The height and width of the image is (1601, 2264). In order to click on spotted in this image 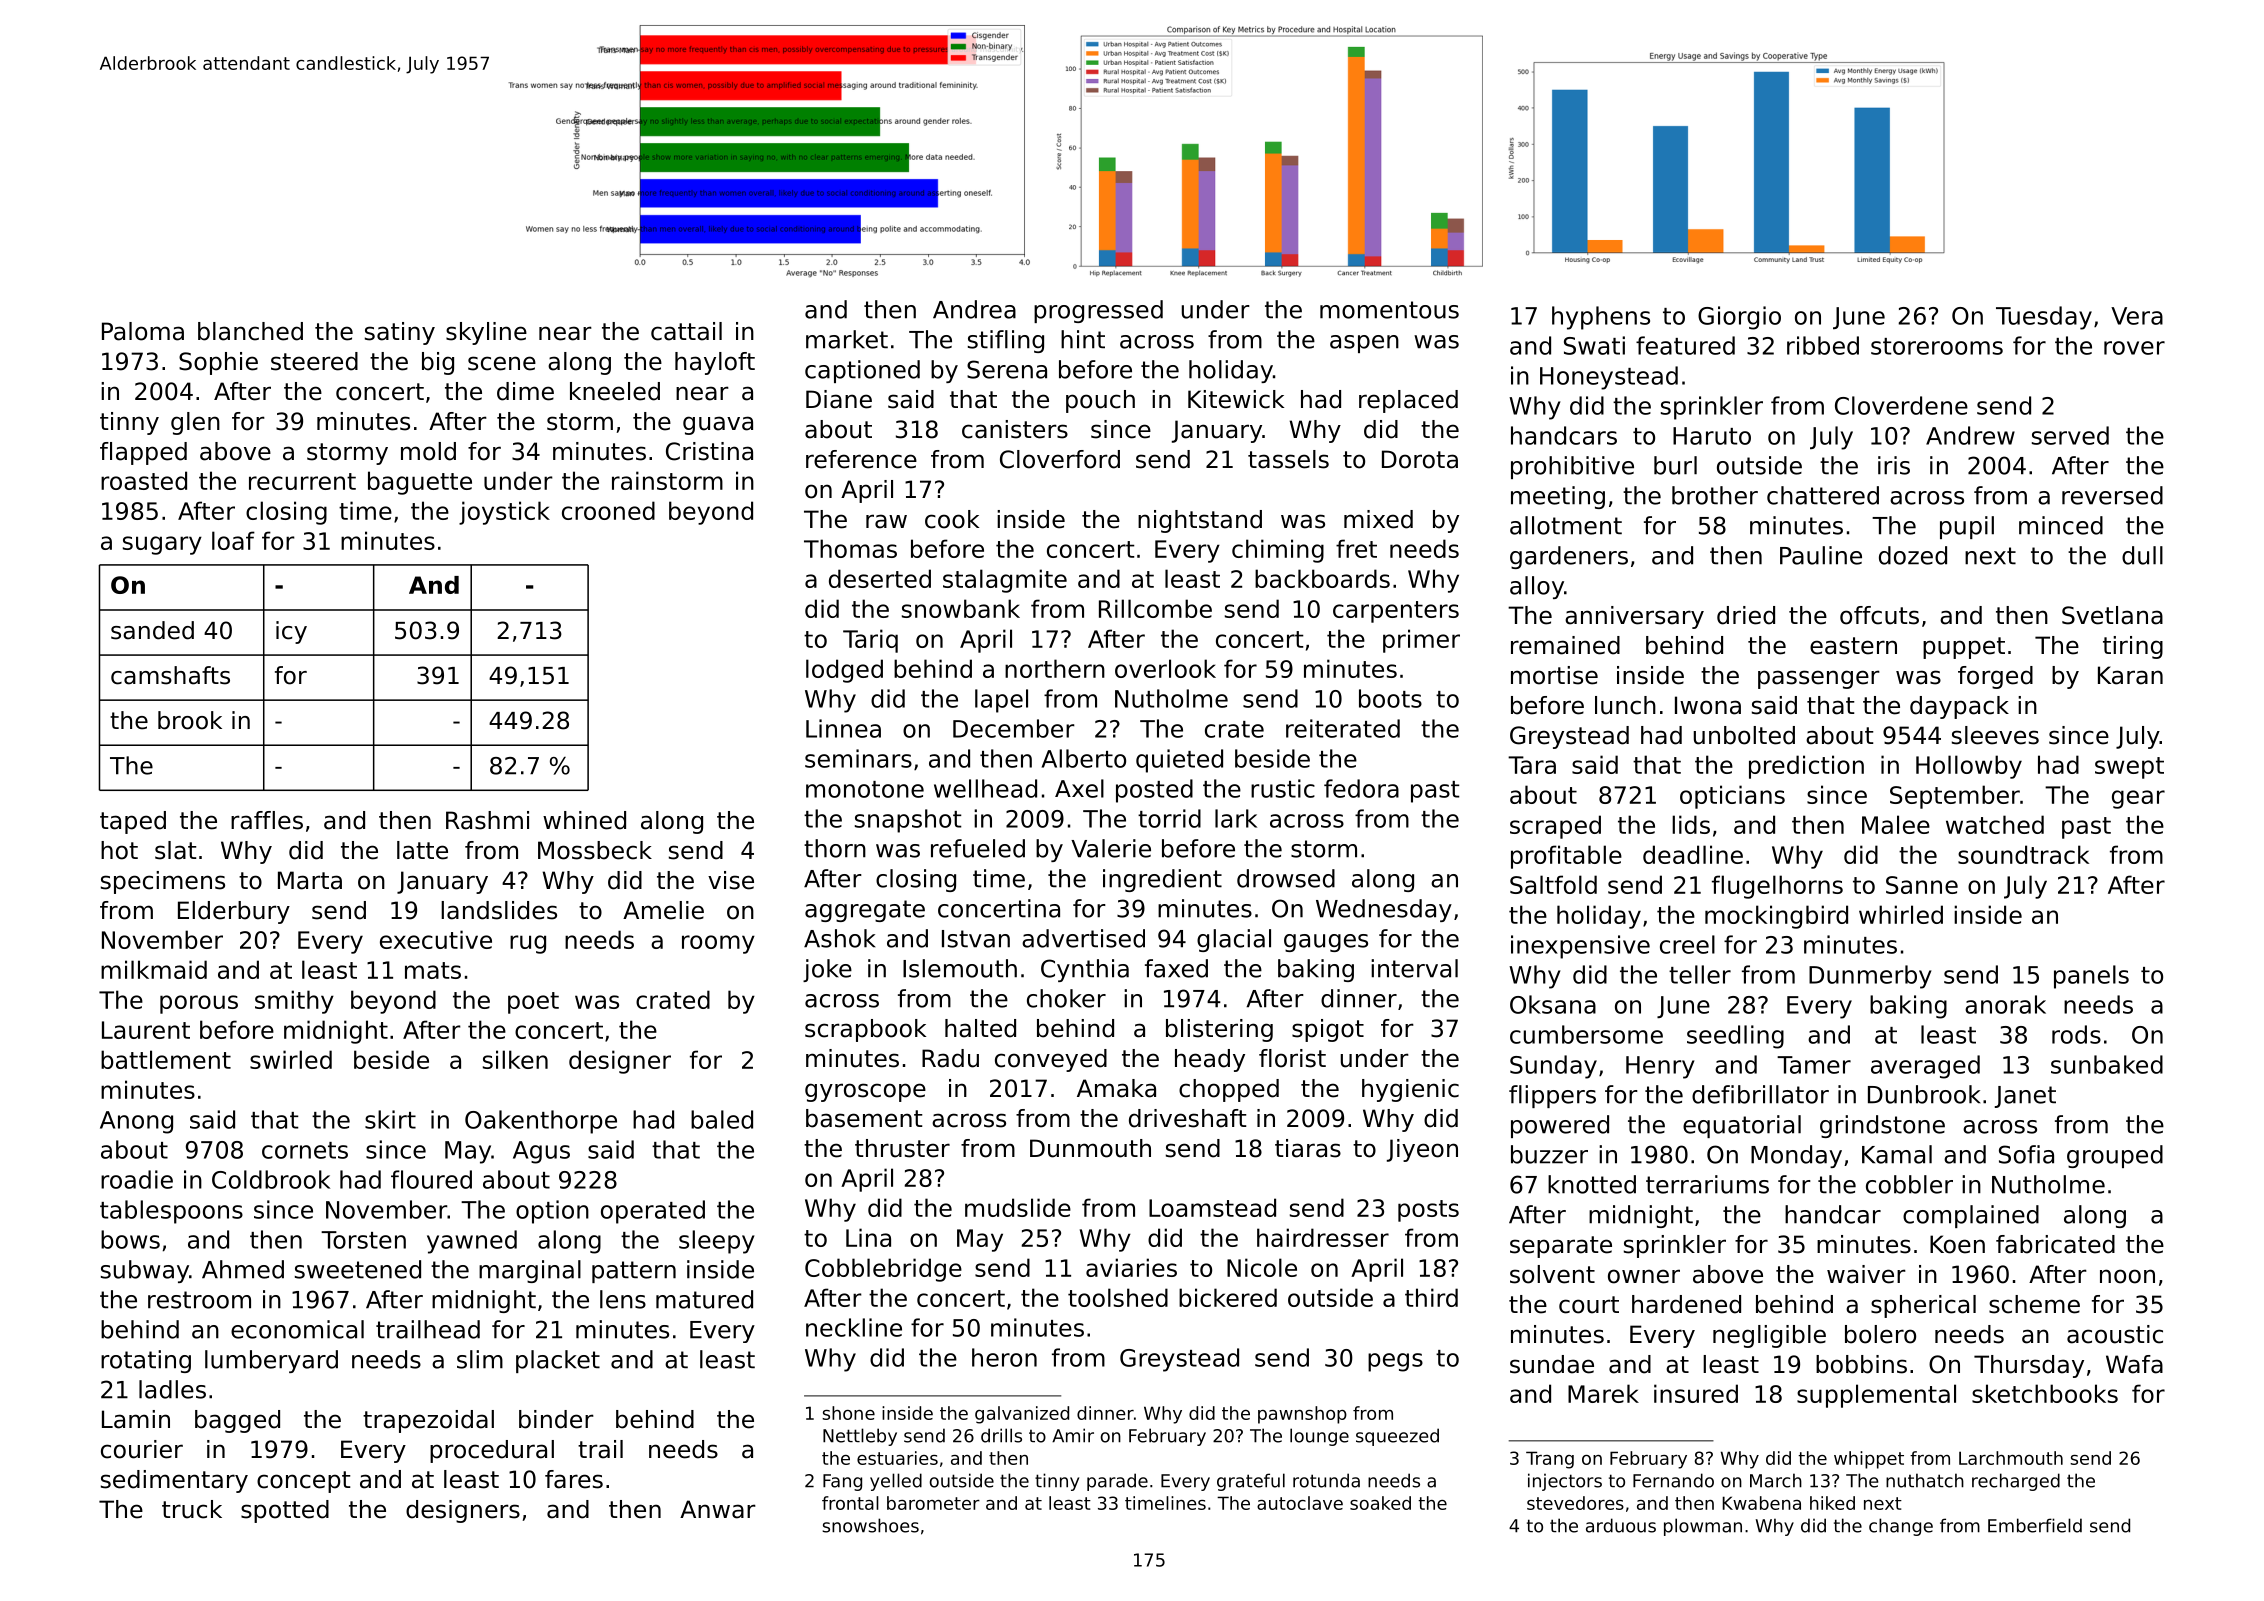, I will do `click(285, 1511)`.
